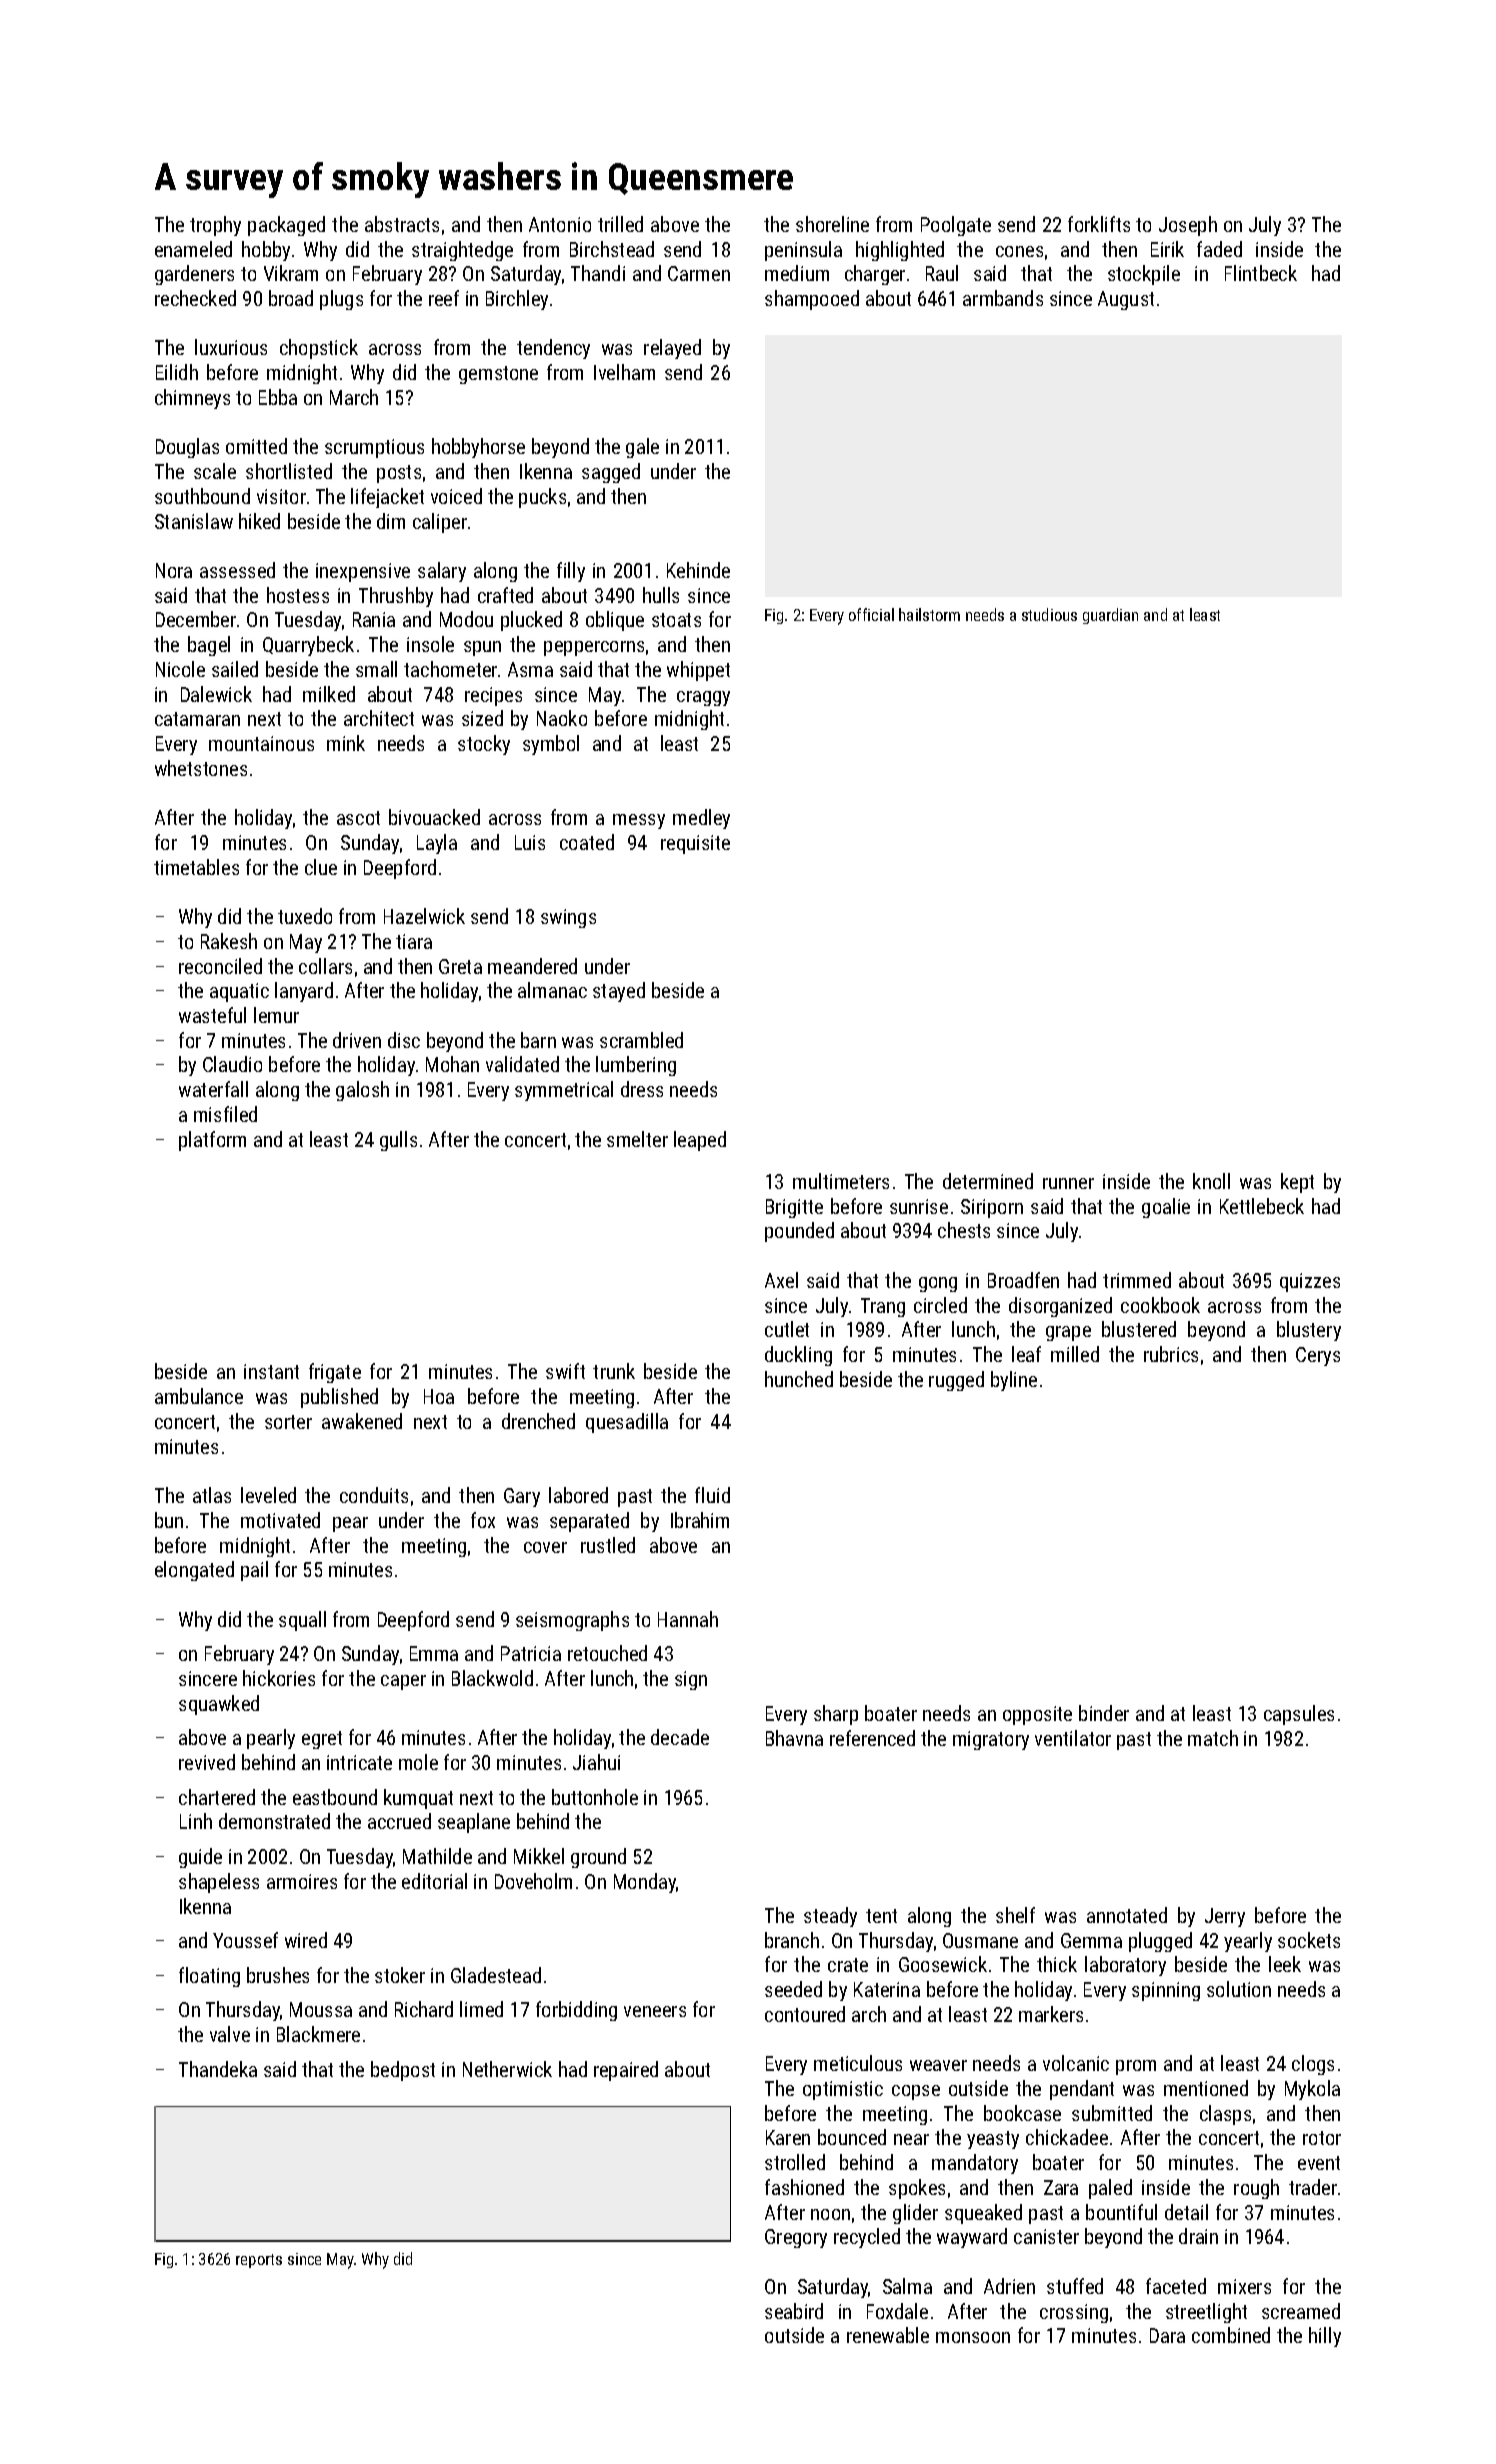 This image has height=2464, width=1496. What do you see at coordinates (991, 1740) in the image?
I see `migratory` at bounding box center [991, 1740].
